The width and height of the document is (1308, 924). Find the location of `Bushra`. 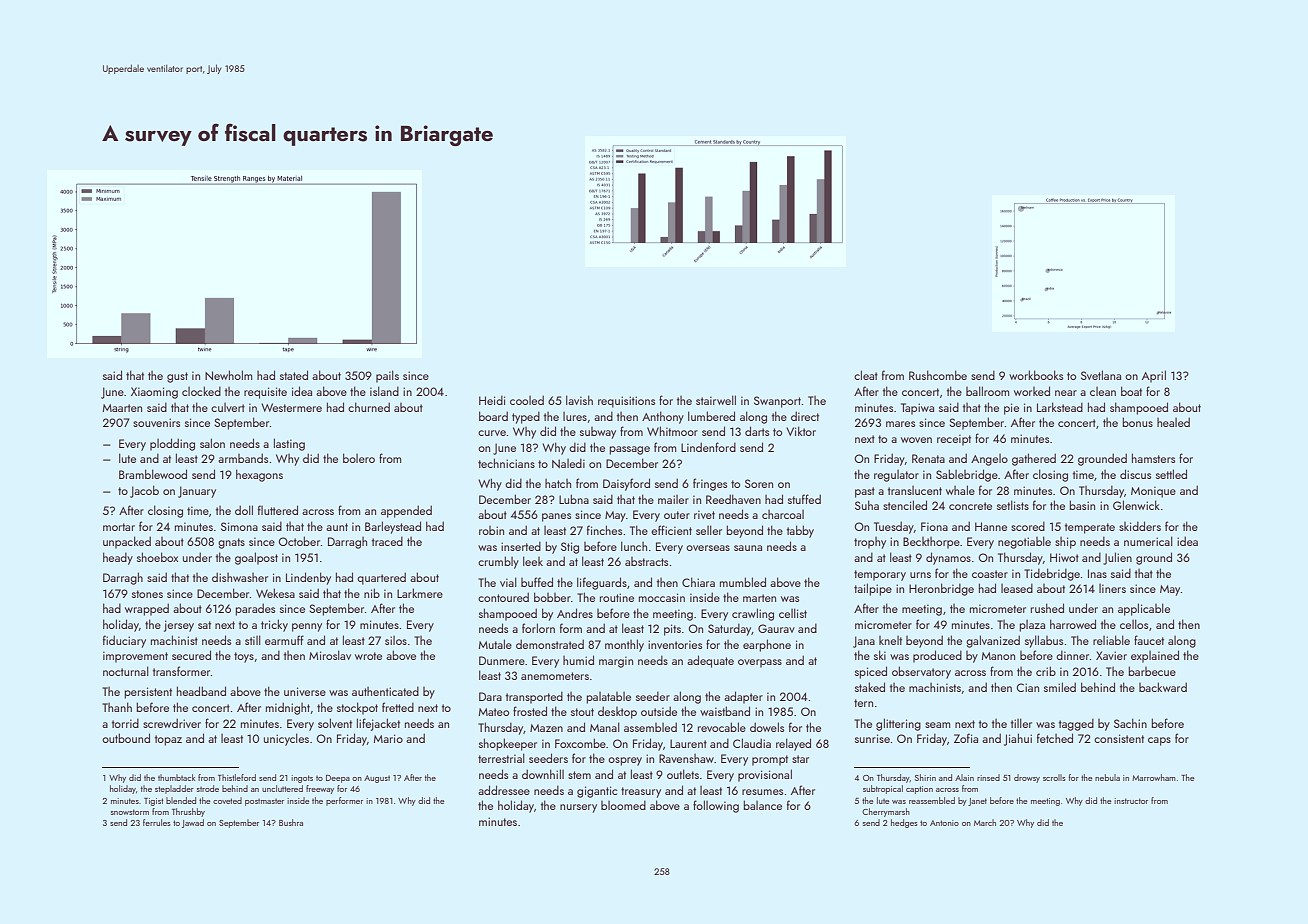

Bushra is located at coordinates (291, 822).
